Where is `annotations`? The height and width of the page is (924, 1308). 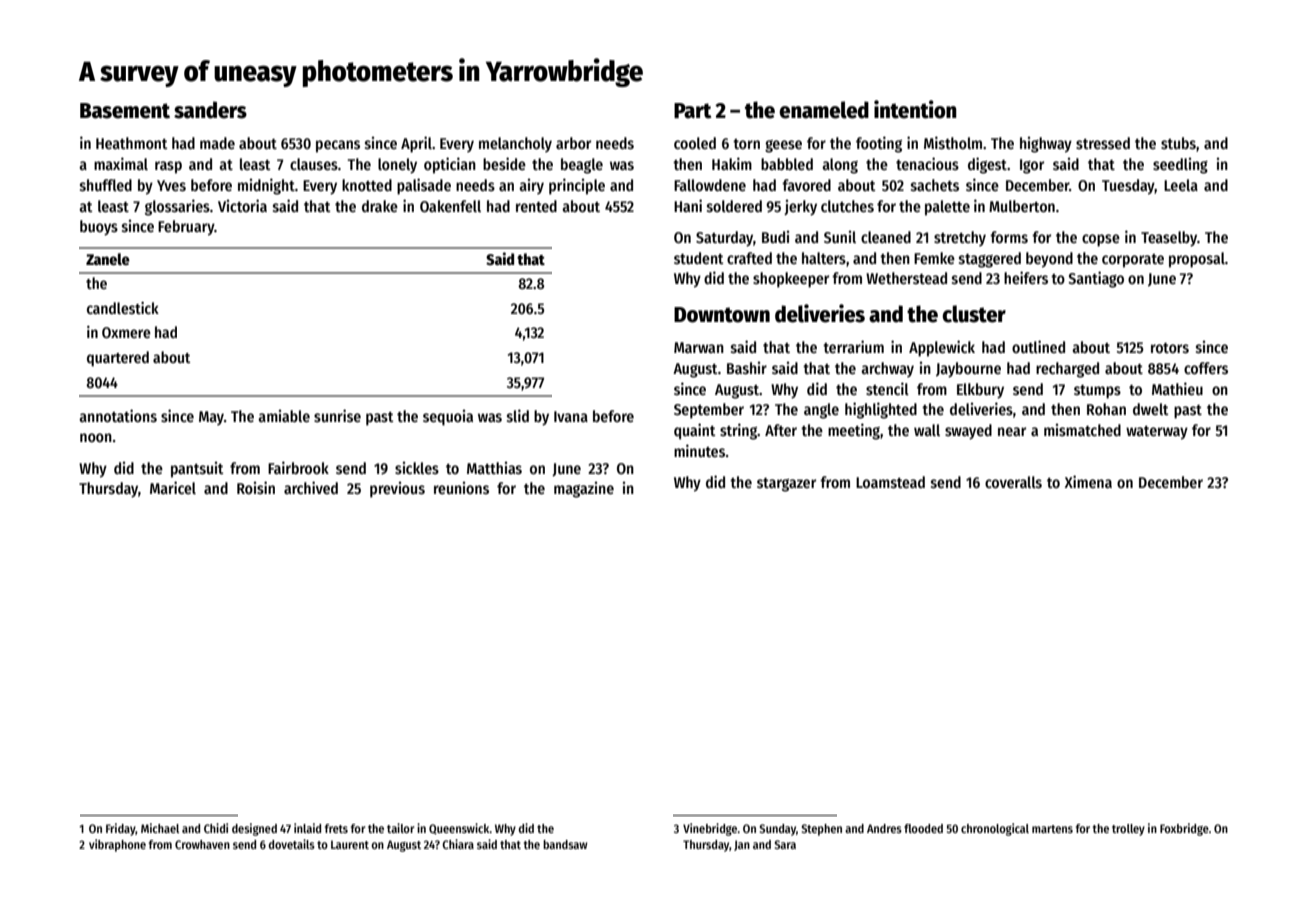
annotations is located at coordinates (118, 416).
